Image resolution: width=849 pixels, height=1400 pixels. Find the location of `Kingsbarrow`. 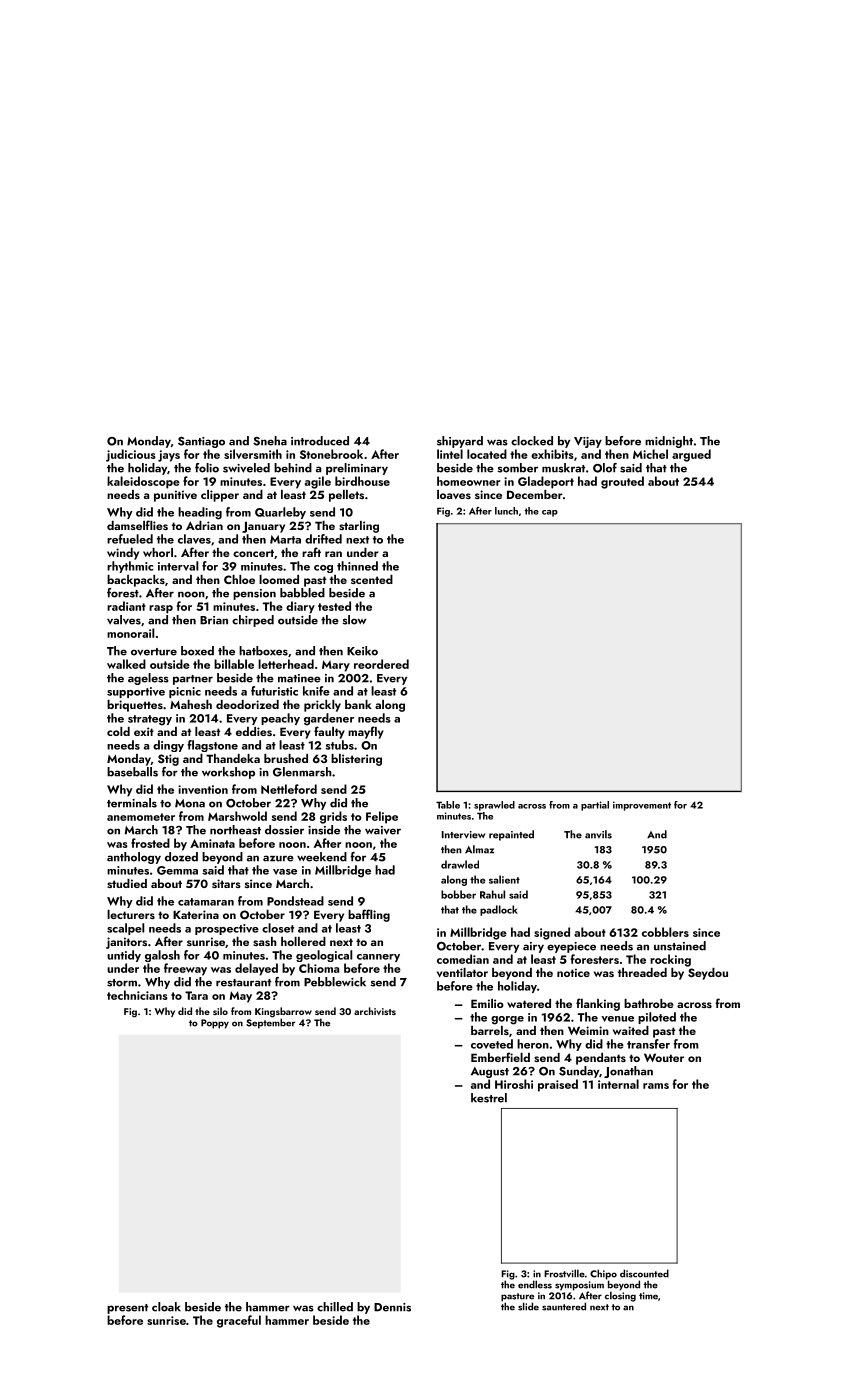

Kingsbarrow is located at coordinates (283, 1012).
